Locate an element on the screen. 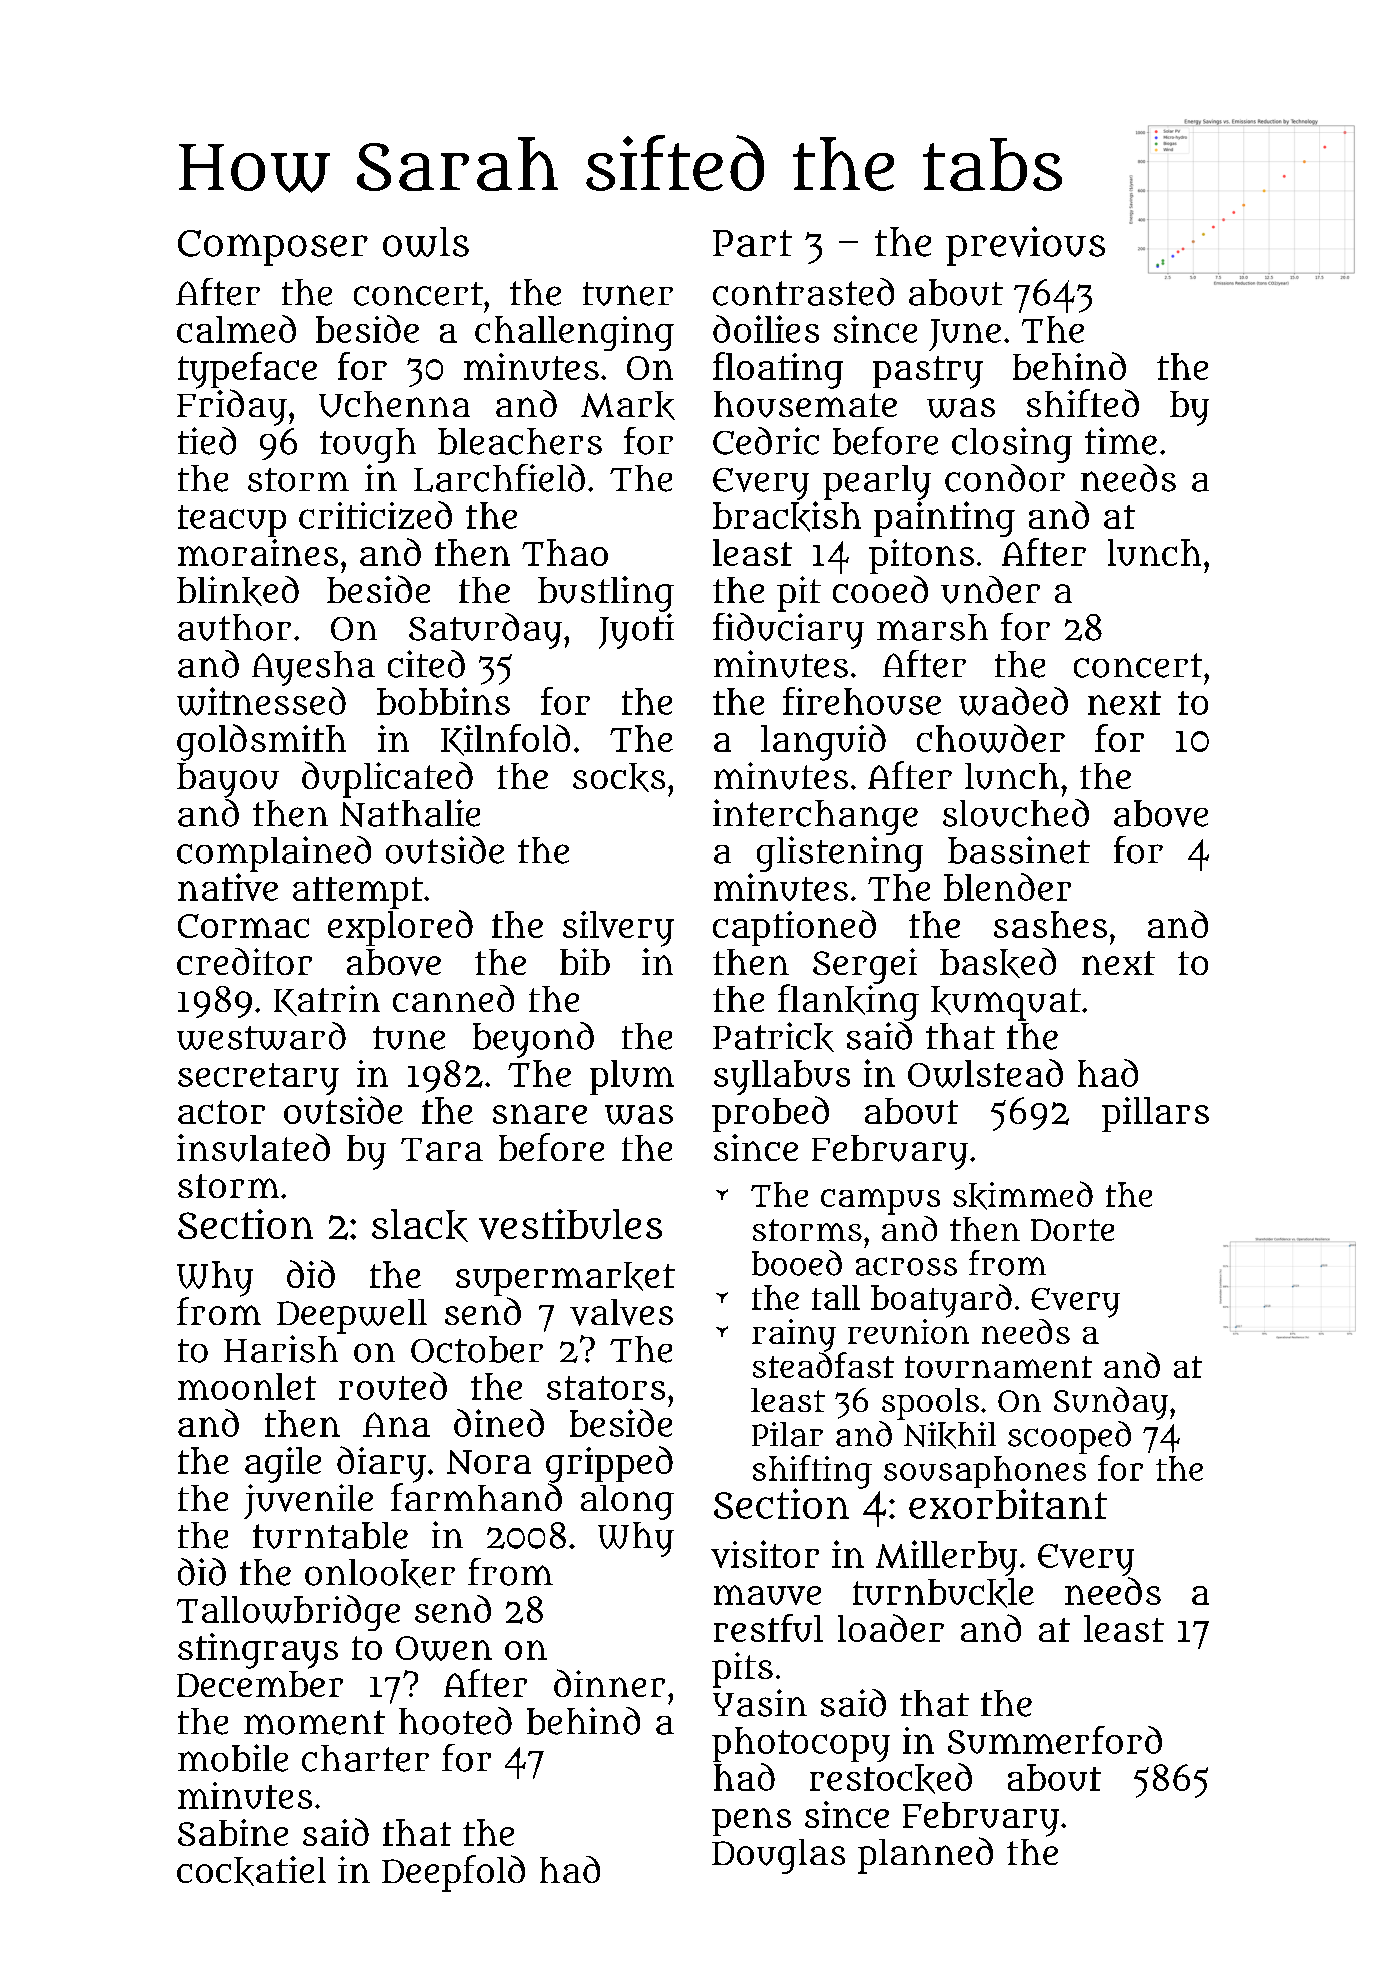  Part is located at coordinates (752, 243).
